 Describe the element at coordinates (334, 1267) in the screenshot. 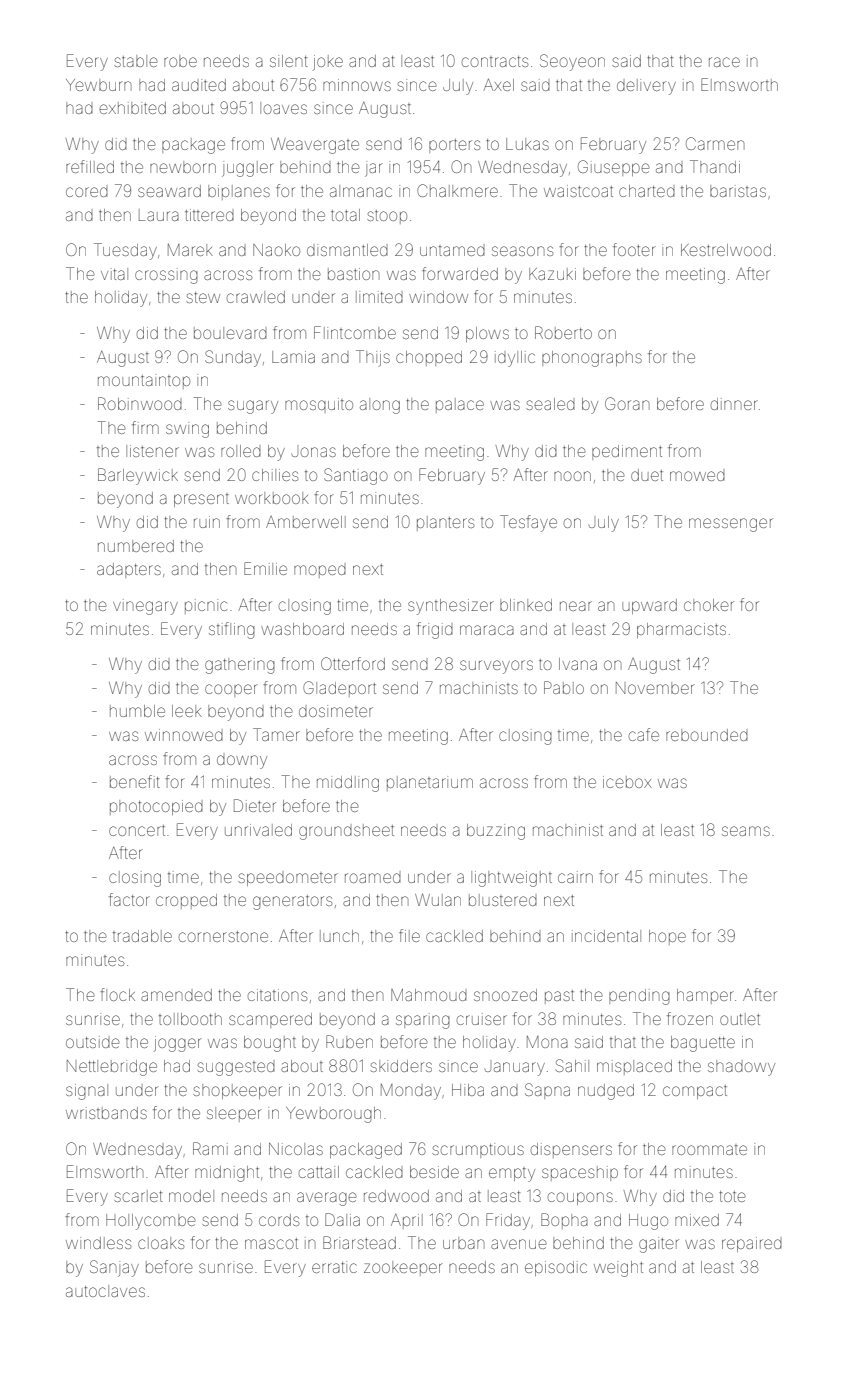

I see `erratic` at that location.
